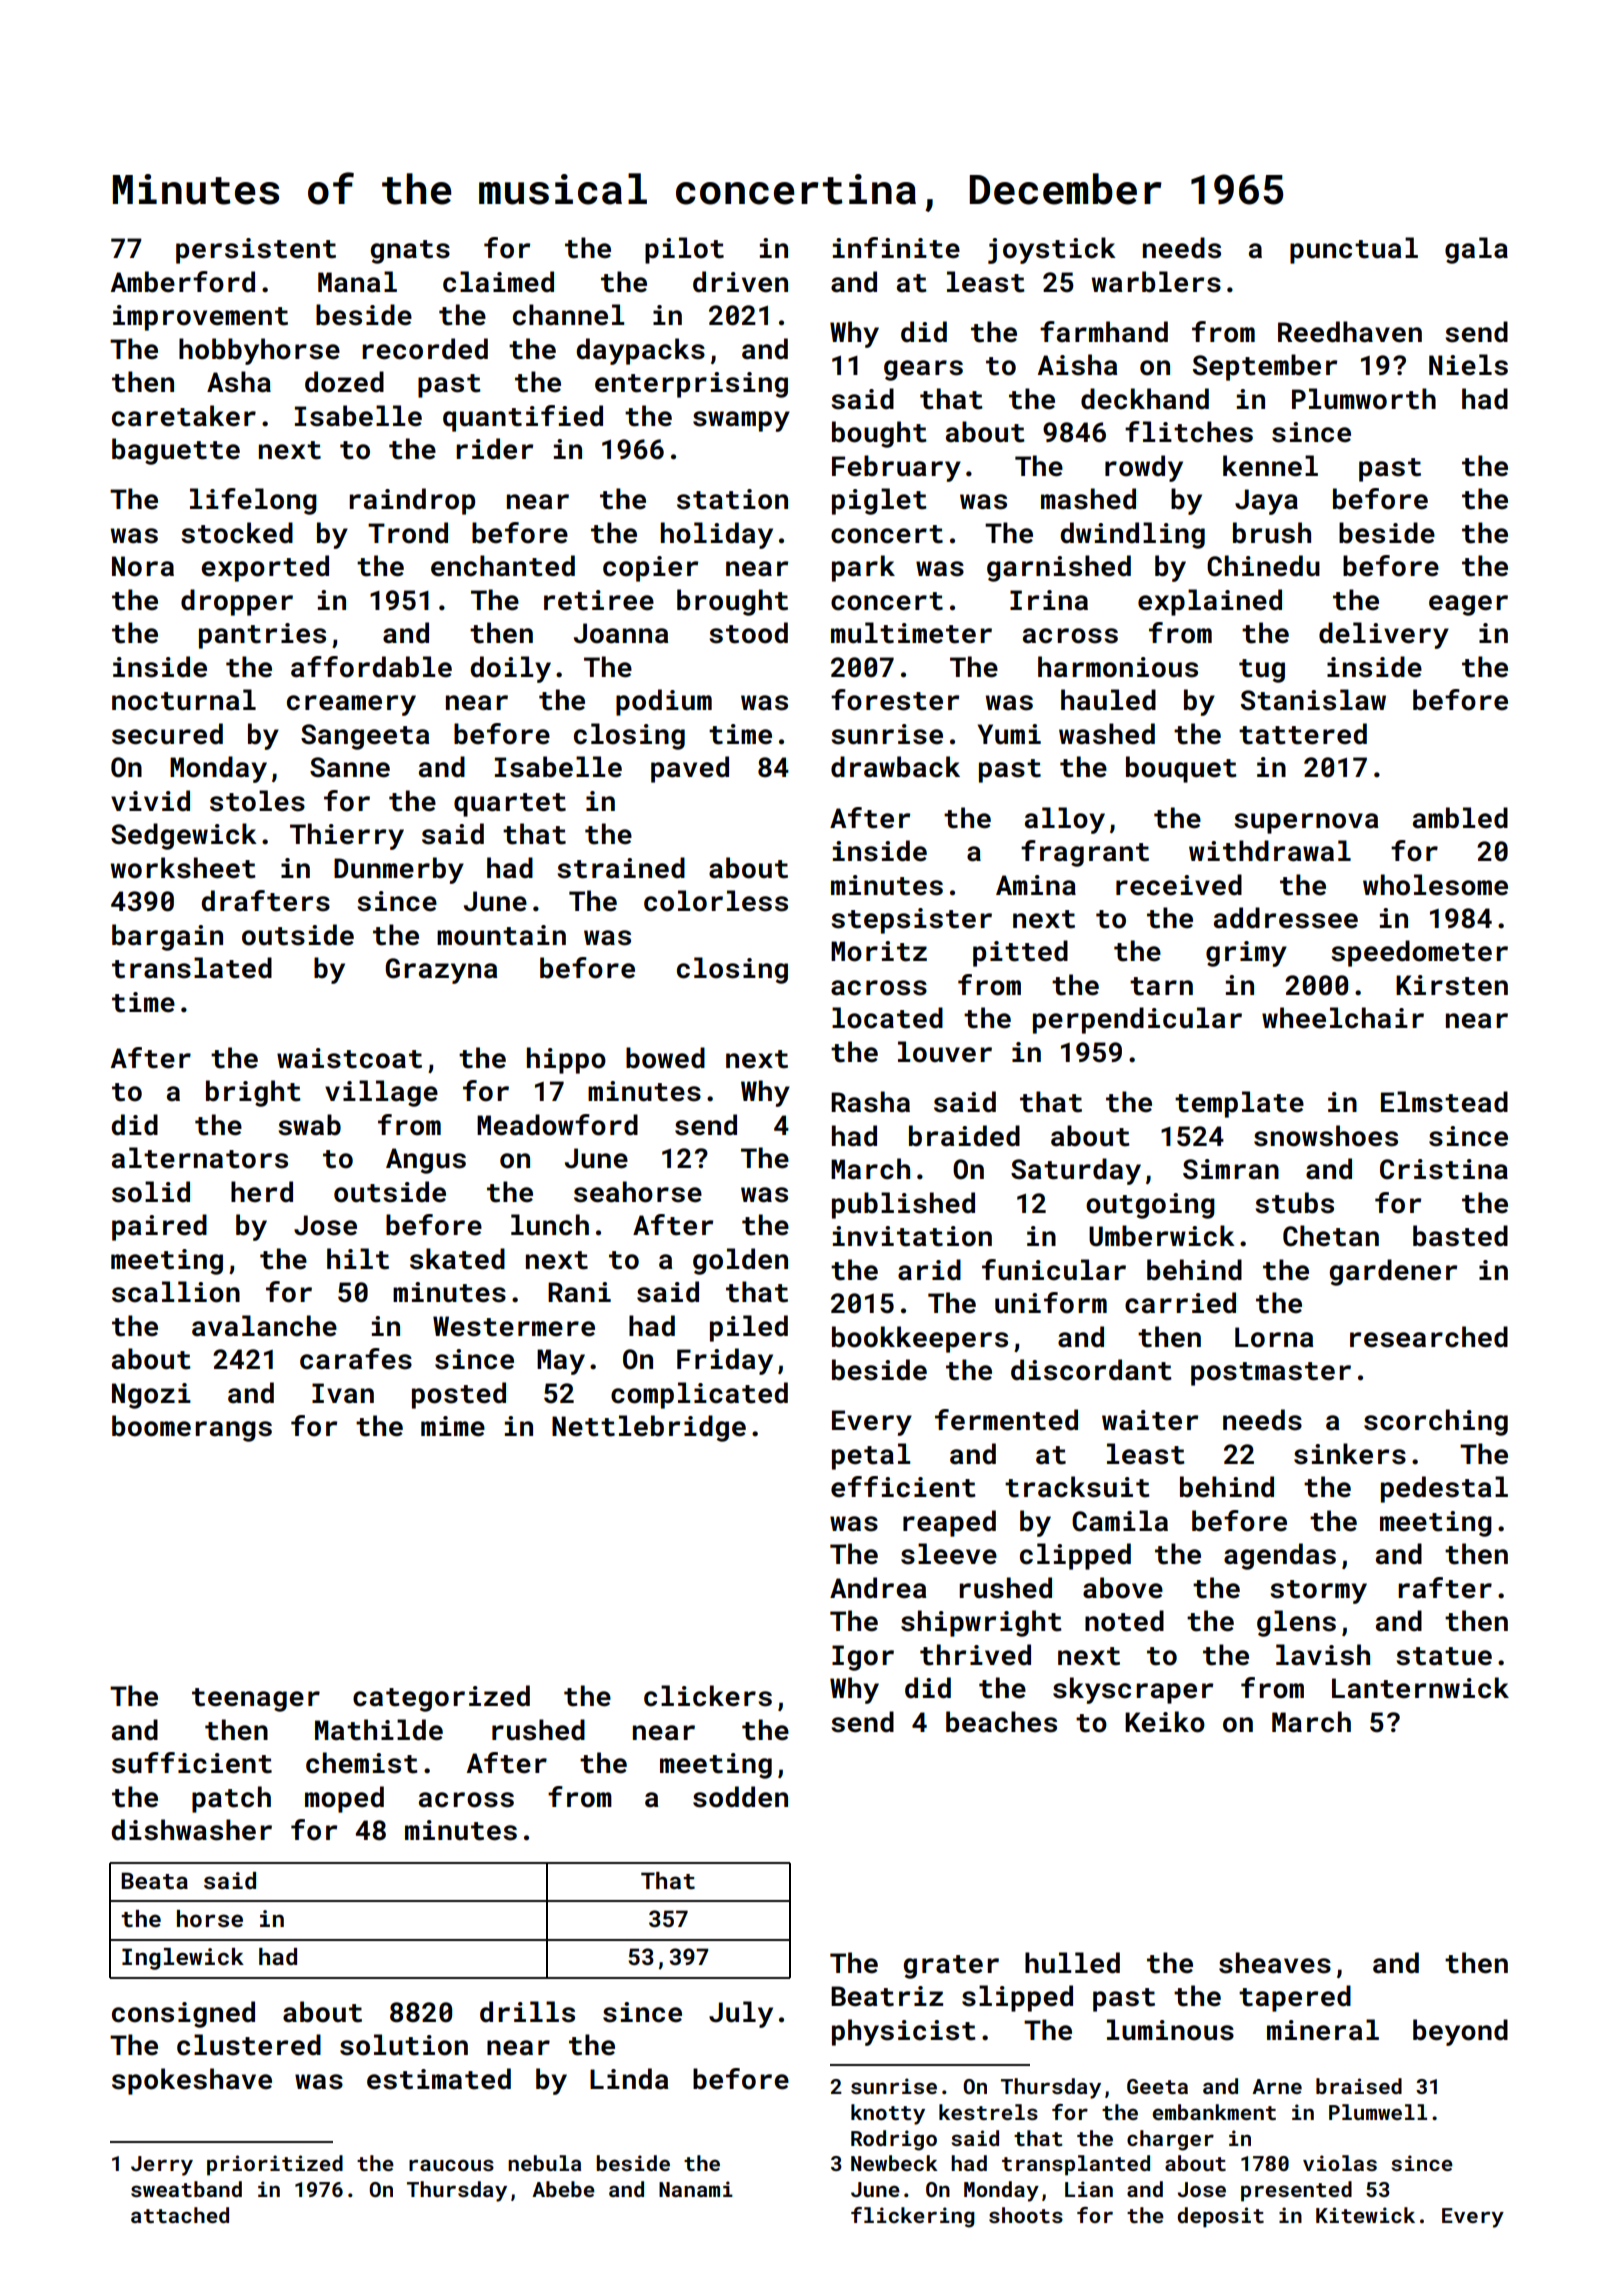 The width and height of the image is (1620, 2292). Describe the element at coordinates (1091, 1370) in the image. I see `discordant` at that location.
